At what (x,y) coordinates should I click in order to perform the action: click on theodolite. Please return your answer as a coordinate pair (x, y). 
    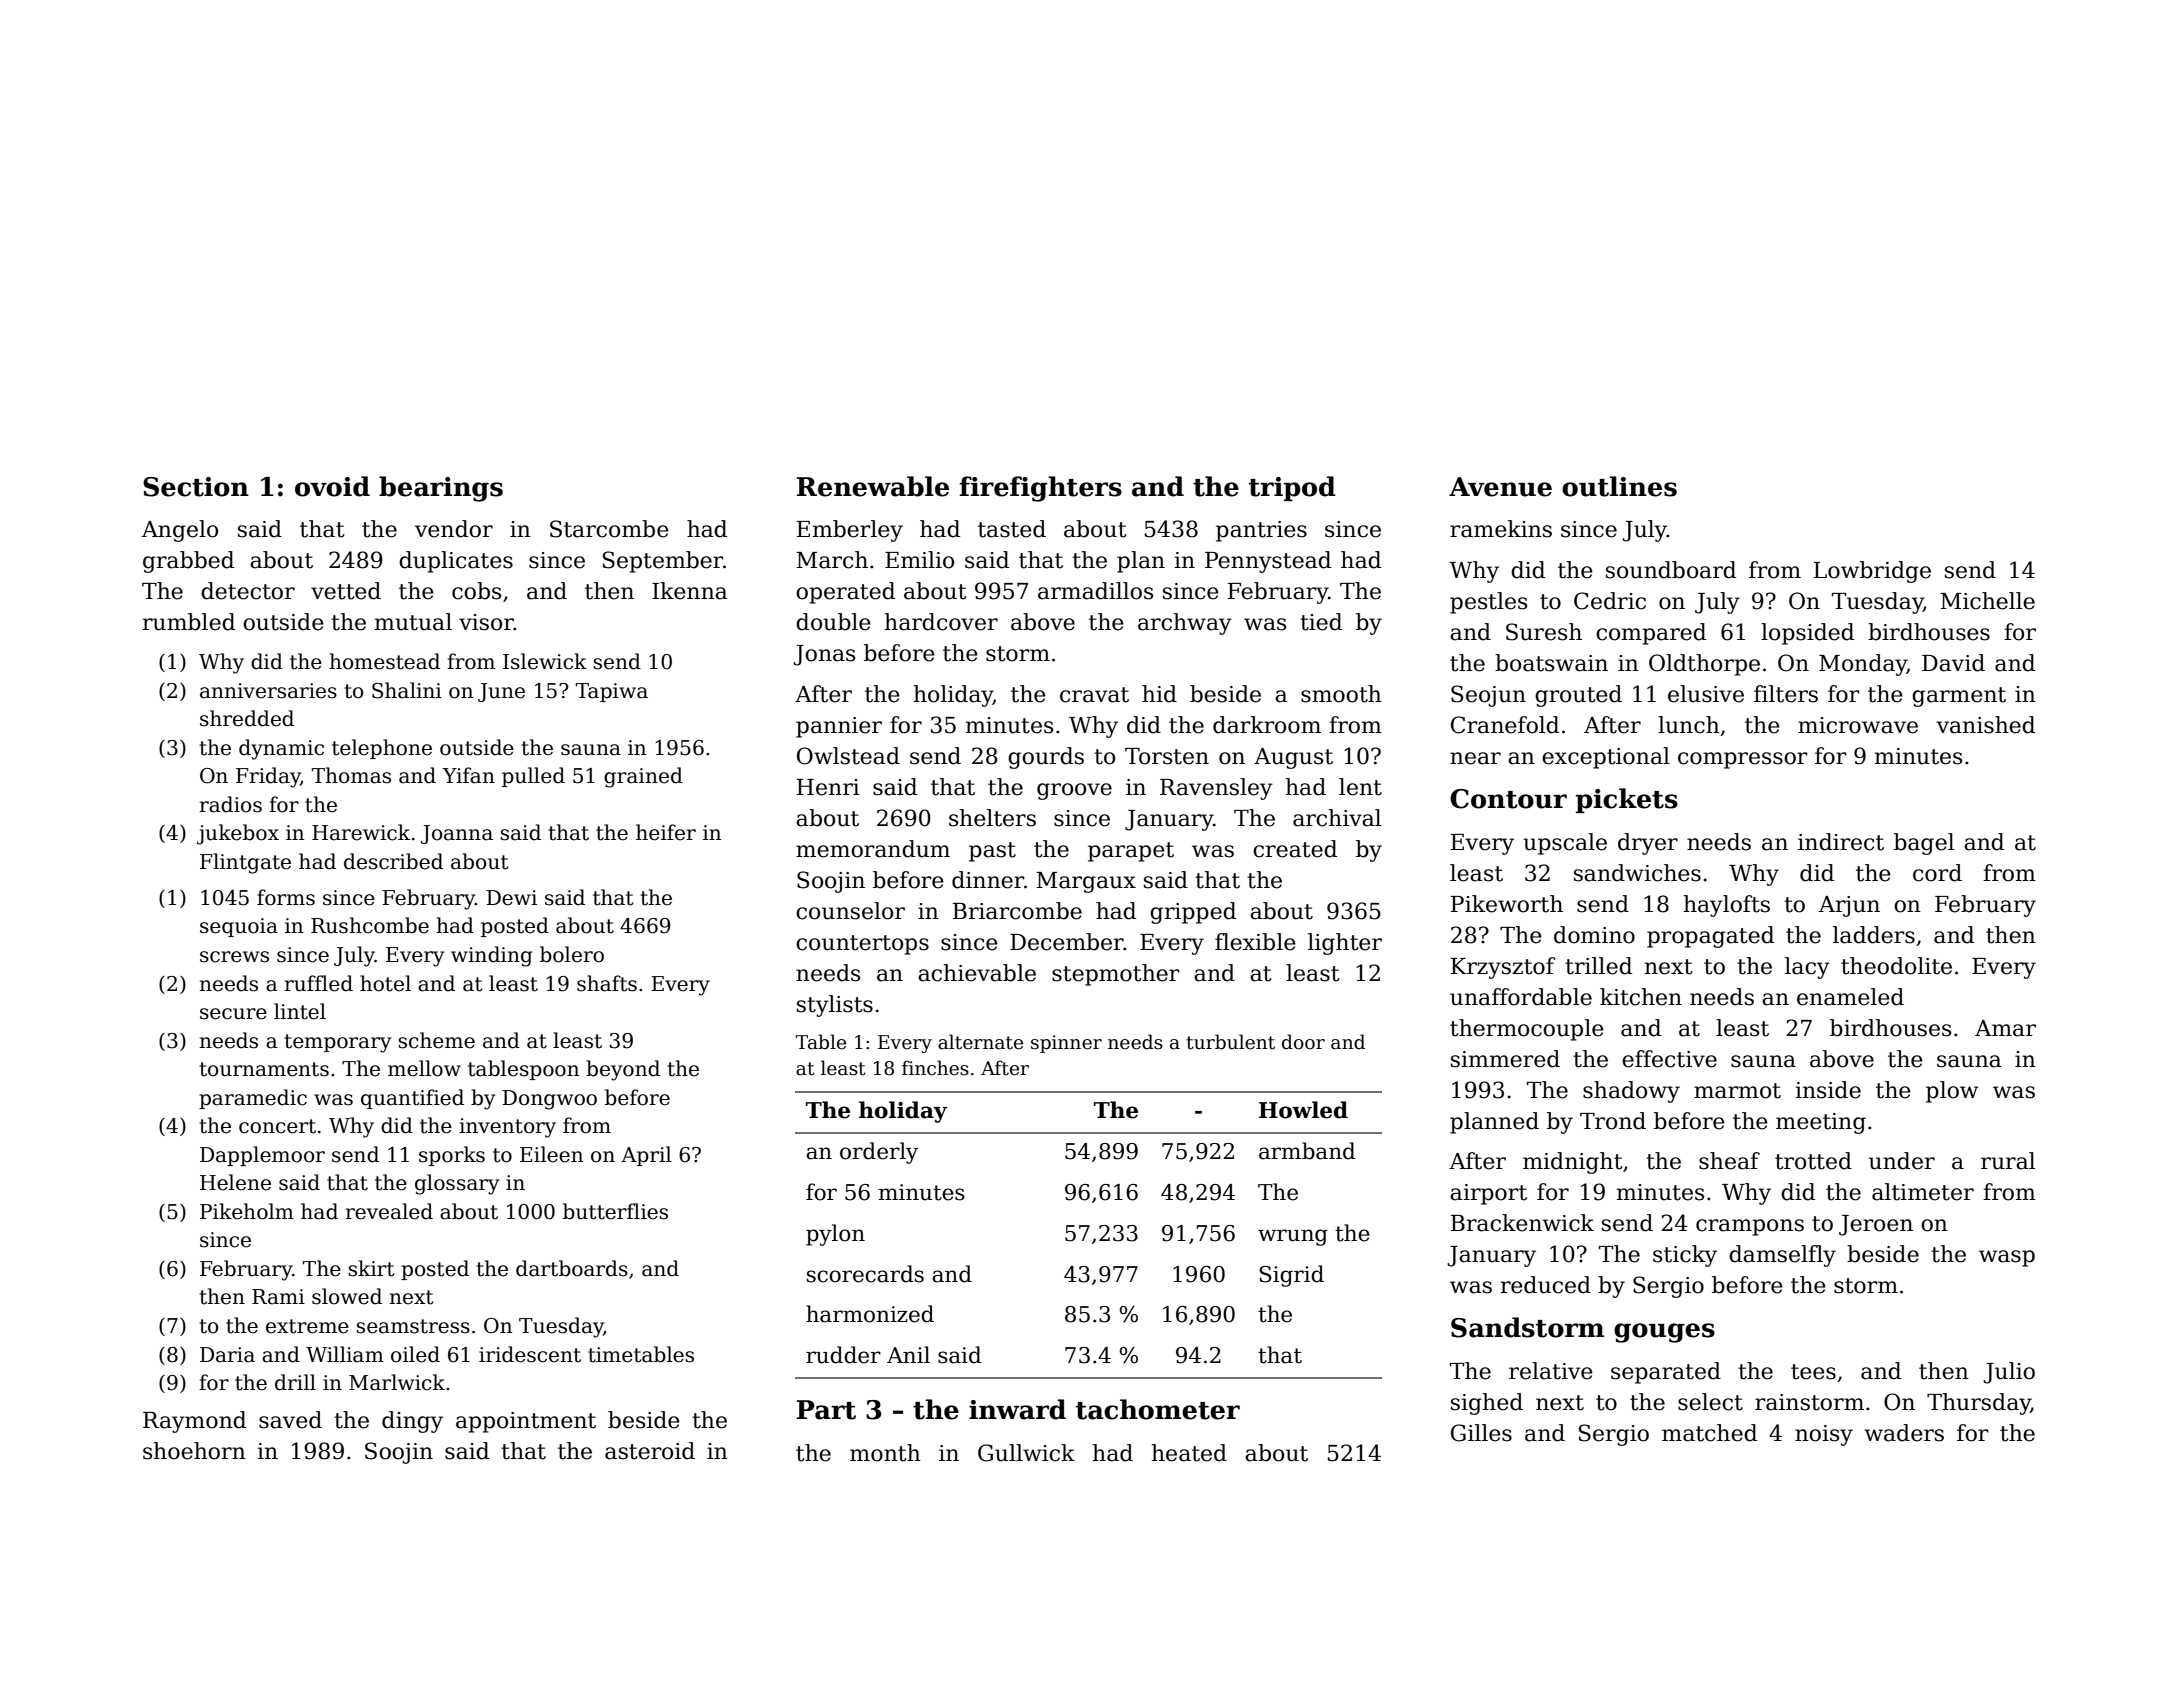
    Looking at the image, I should click on (1896, 966).
